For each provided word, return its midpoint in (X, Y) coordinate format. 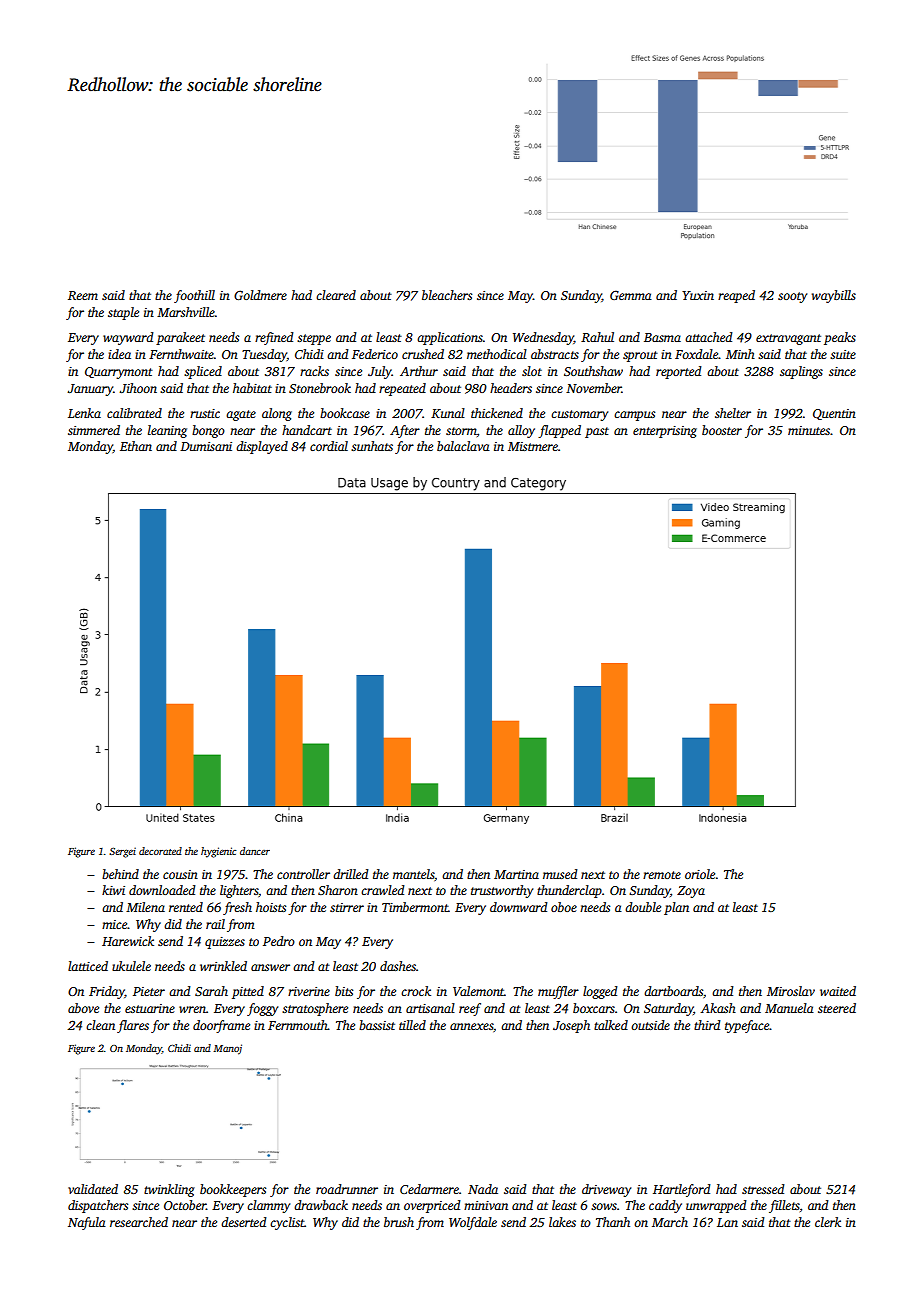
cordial (329, 446)
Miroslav (791, 991)
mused (560, 874)
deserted (244, 1222)
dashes (398, 966)
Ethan (136, 446)
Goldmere (260, 295)
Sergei (122, 853)
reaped (736, 296)
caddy (665, 1206)
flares (133, 1026)
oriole (700, 874)
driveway (606, 1190)
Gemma (631, 295)
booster (722, 430)
